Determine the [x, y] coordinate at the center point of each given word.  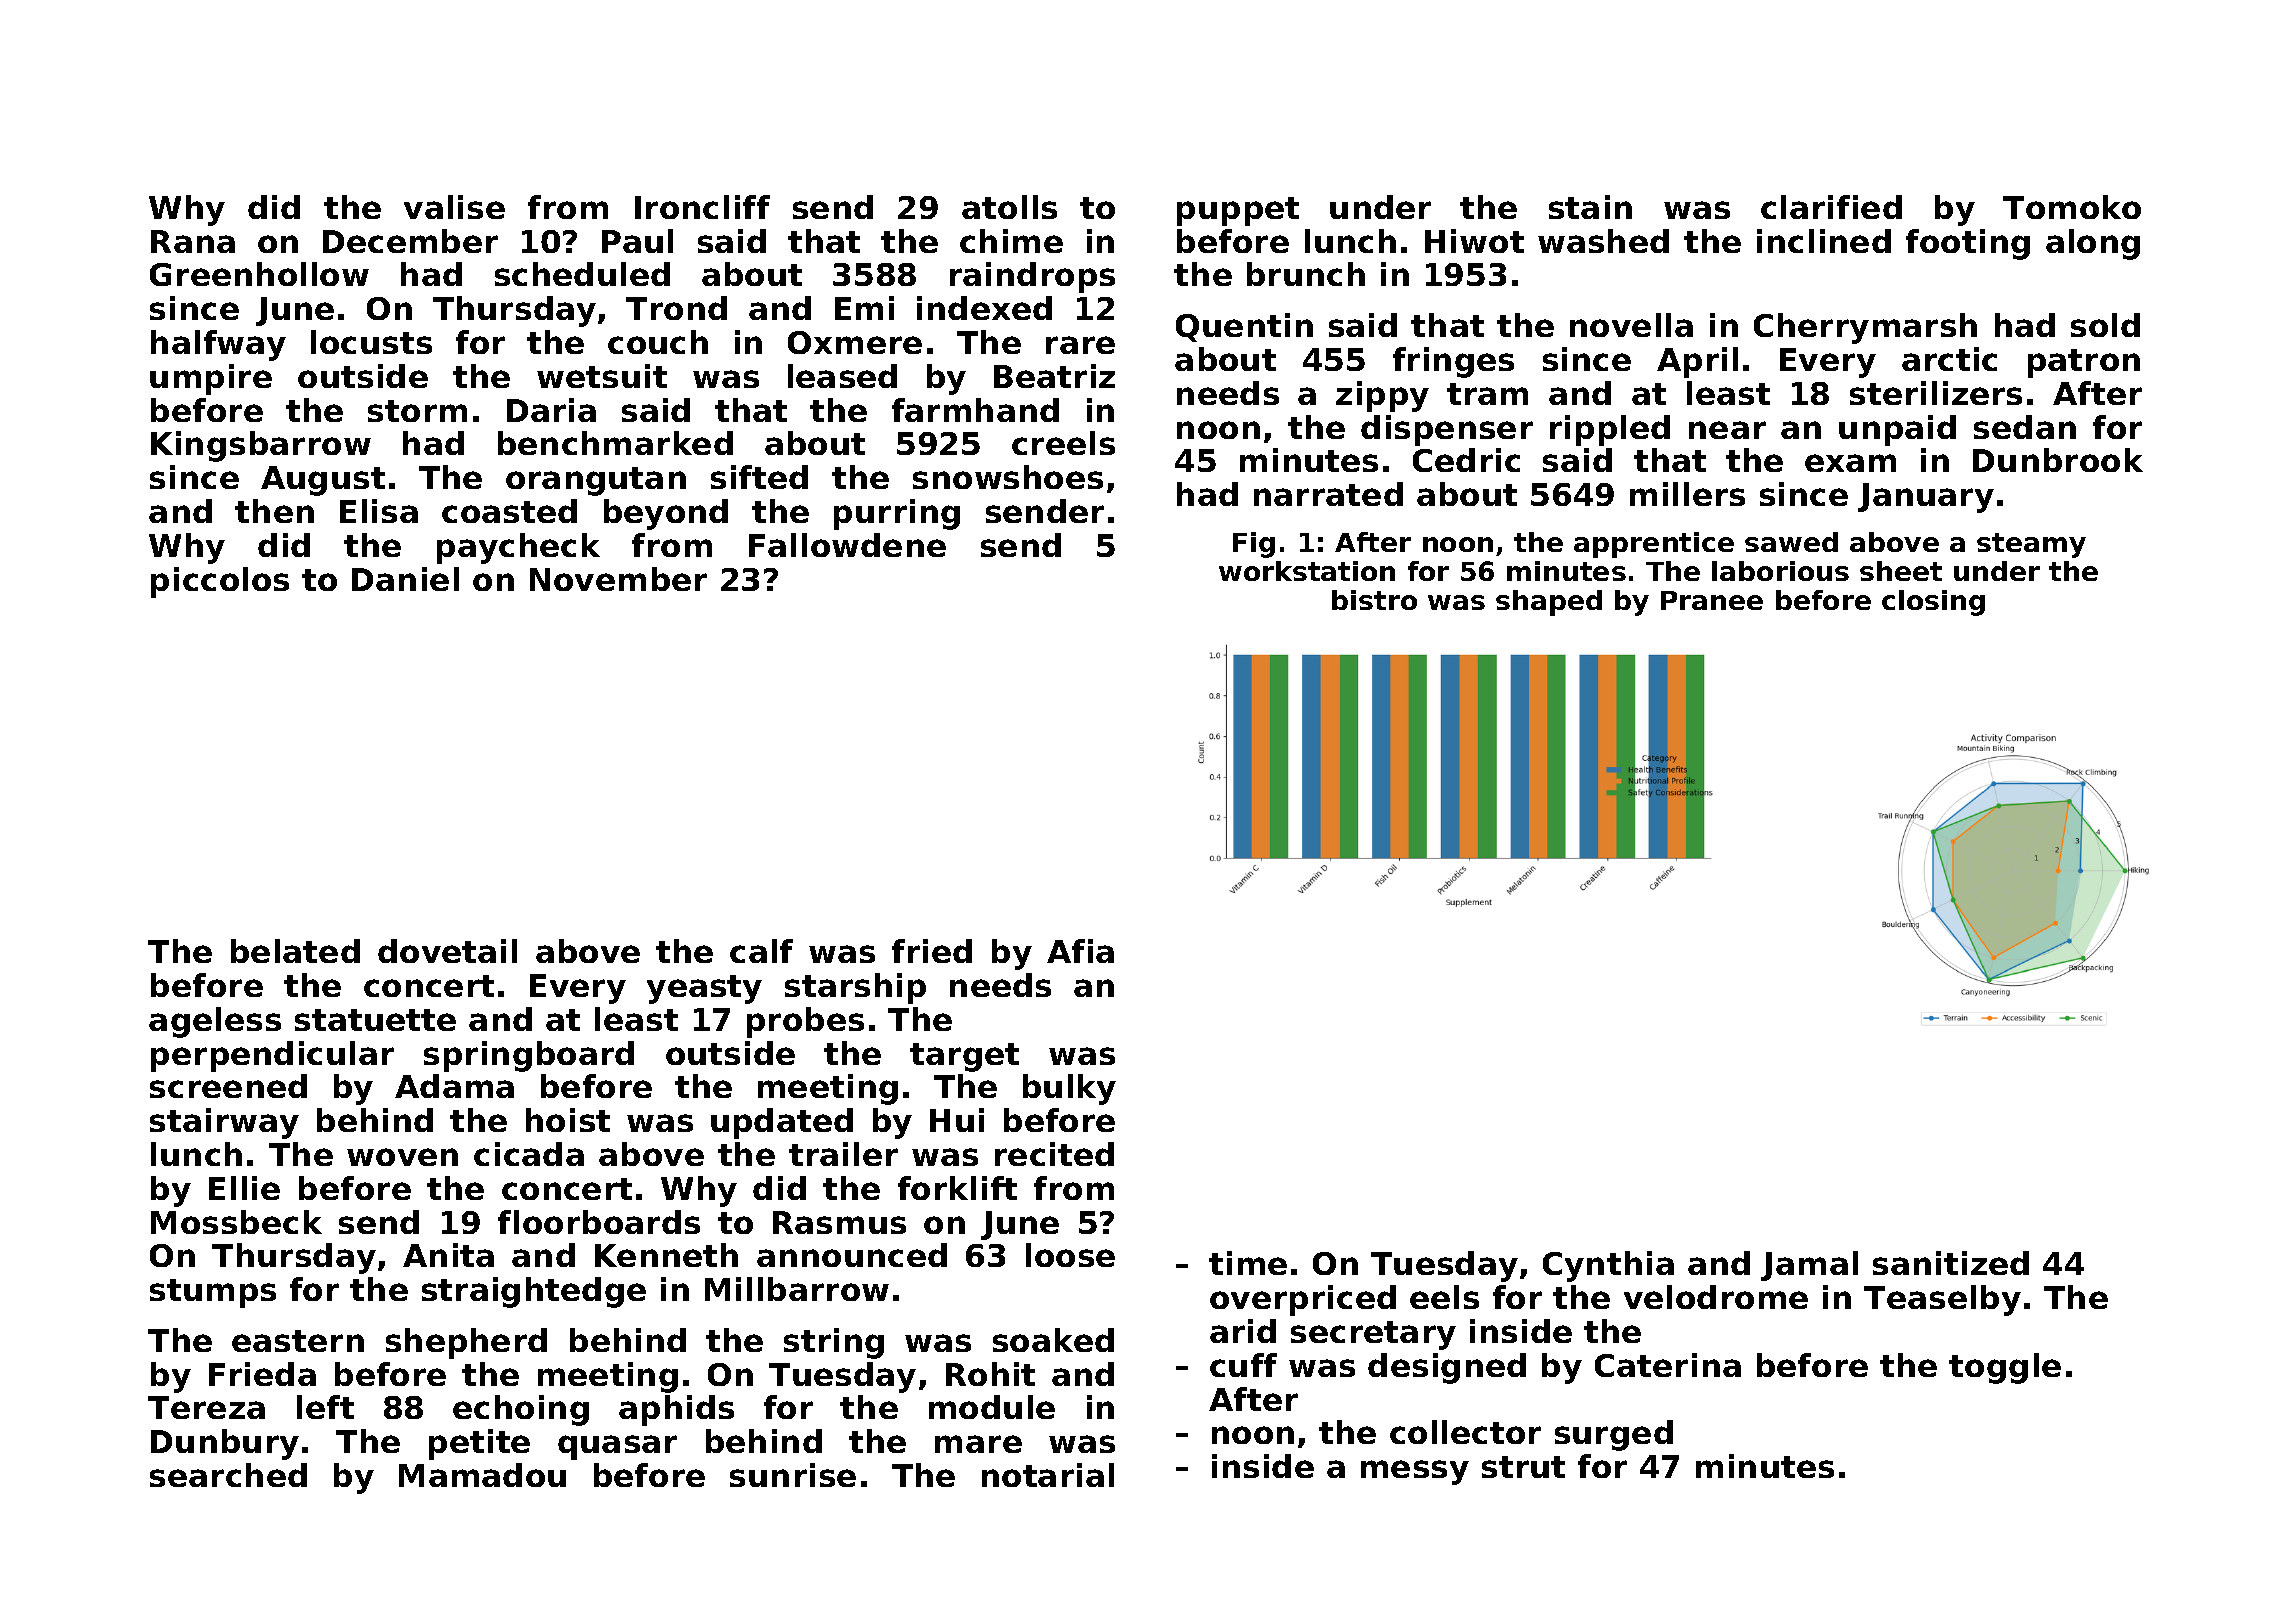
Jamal [1809, 1266]
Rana [193, 241]
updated [782, 1123]
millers [1687, 494]
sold [2105, 325]
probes [805, 1022]
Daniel [405, 579]
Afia [1080, 951]
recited [1054, 1154]
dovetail [447, 951]
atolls [1009, 207]
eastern [298, 1341]
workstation [1307, 571]
